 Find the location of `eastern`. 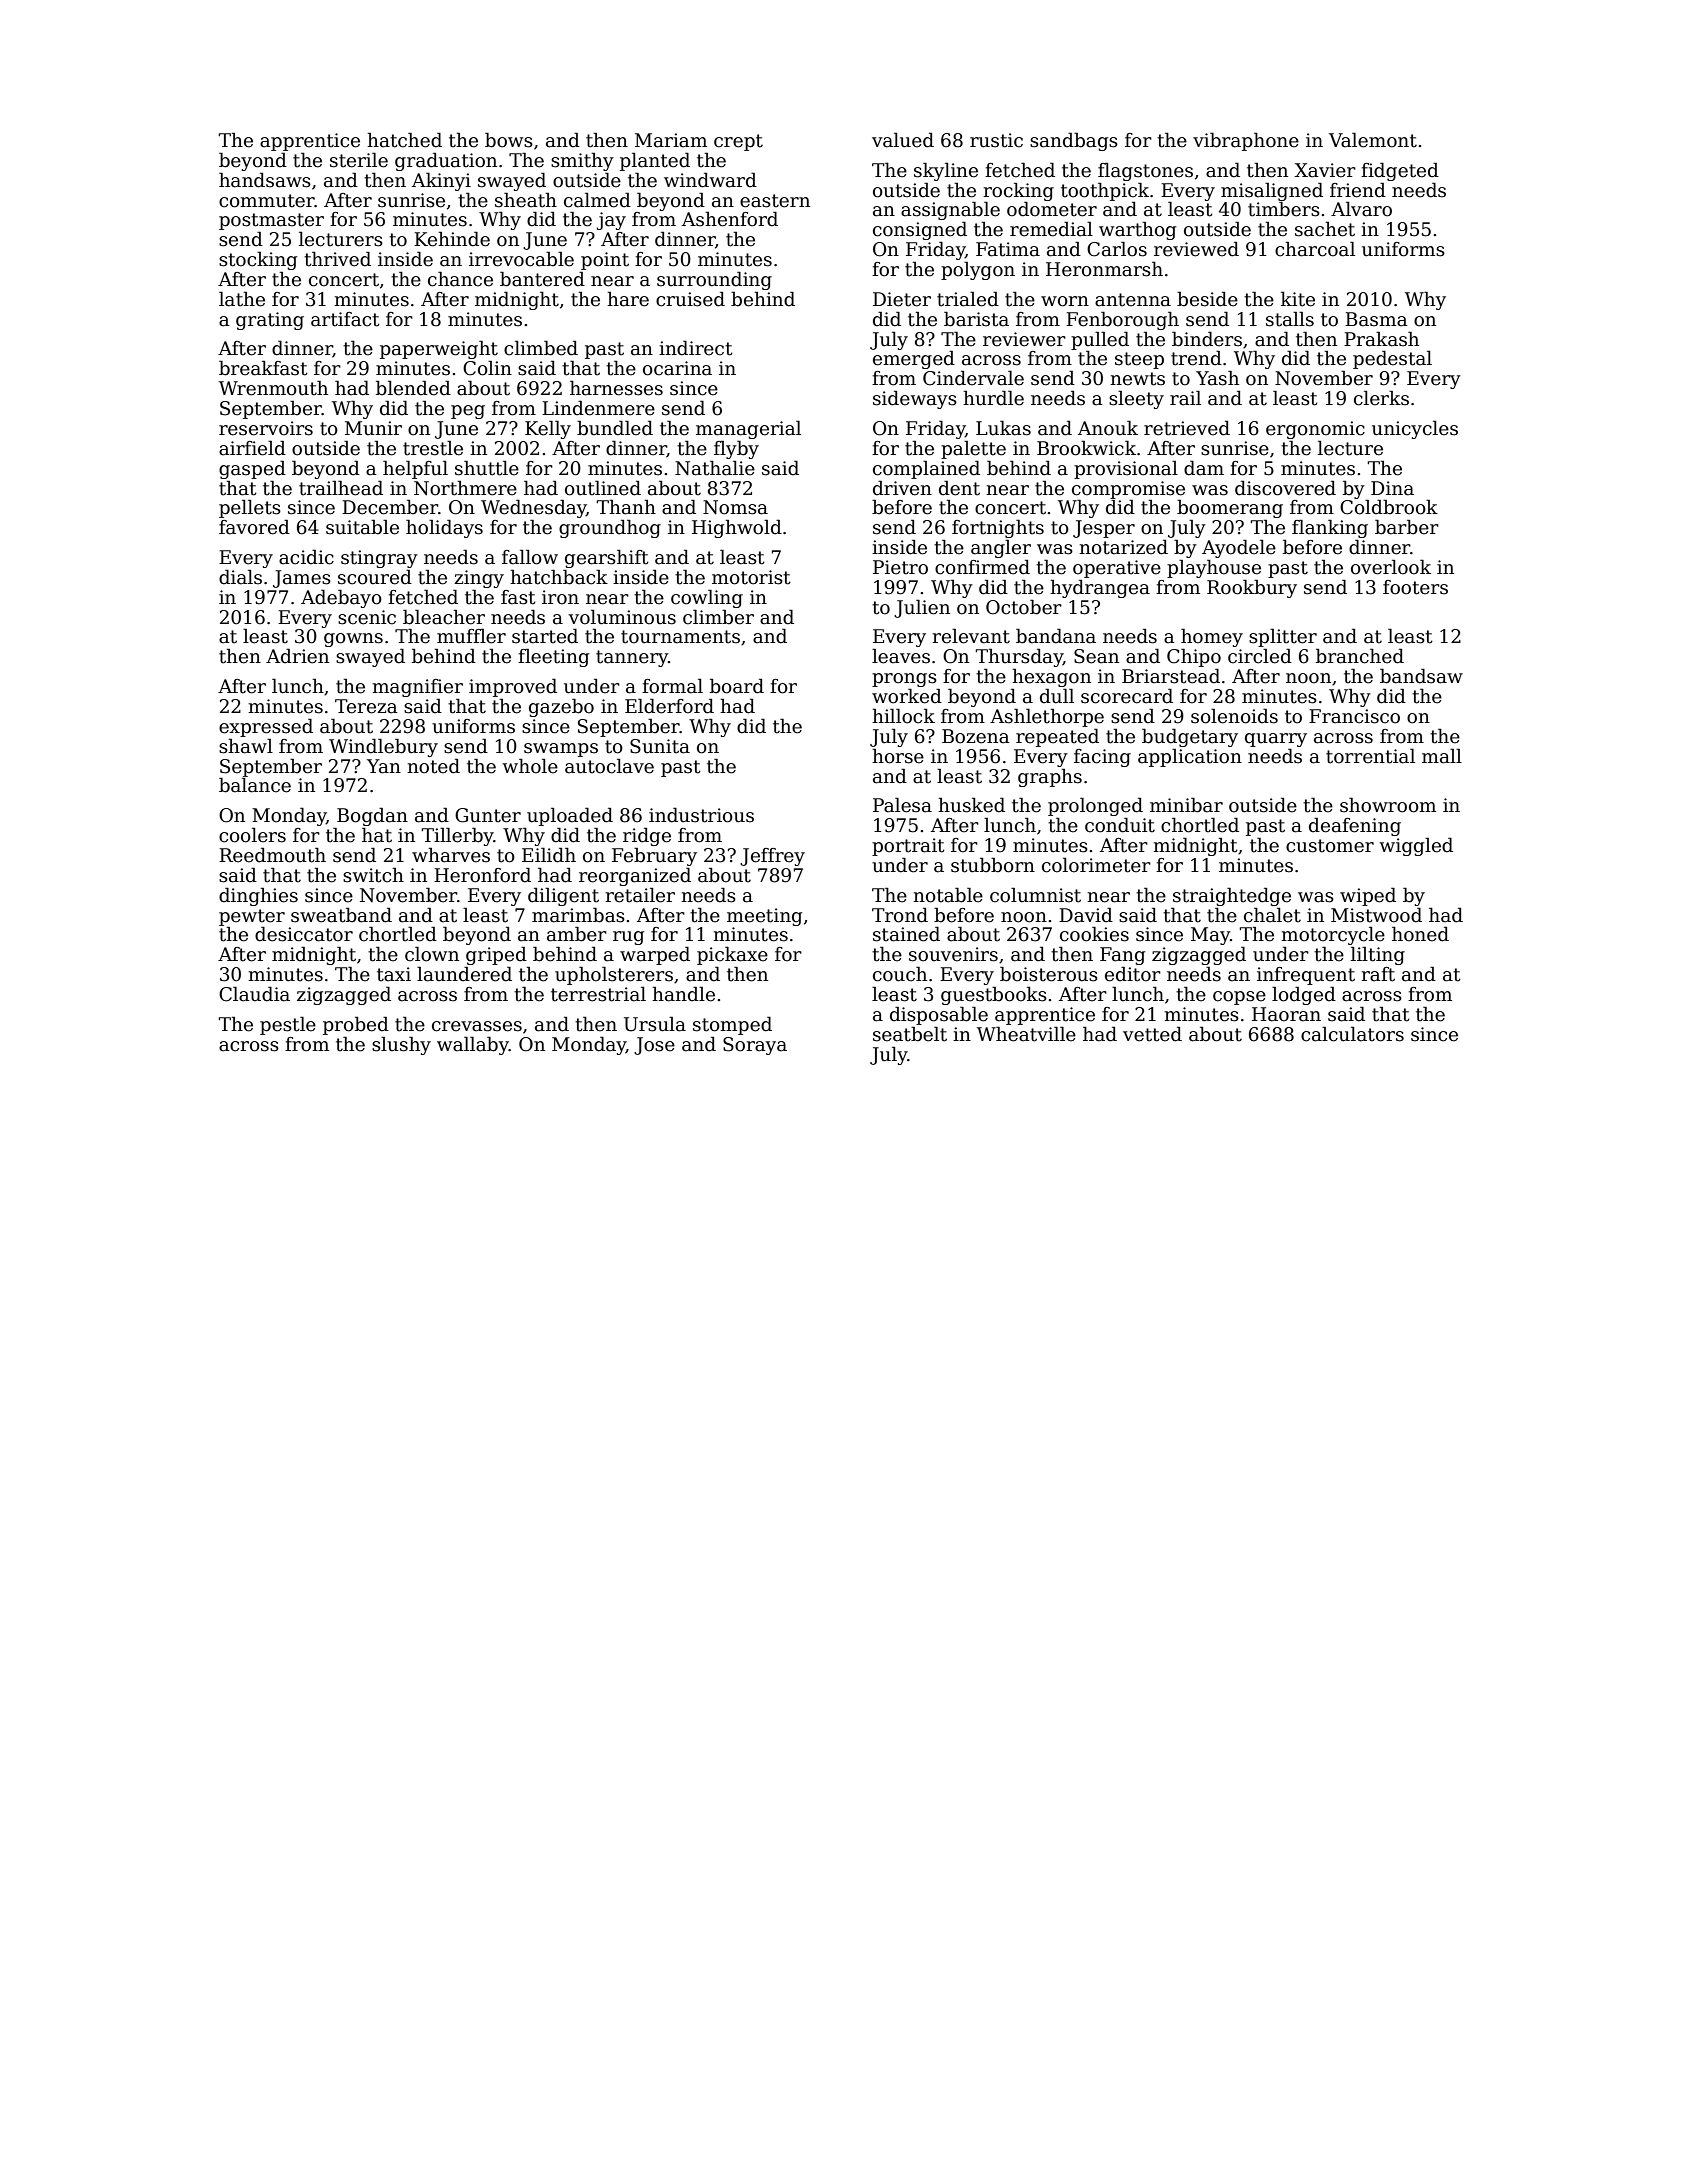

eastern is located at coordinates (775, 201).
